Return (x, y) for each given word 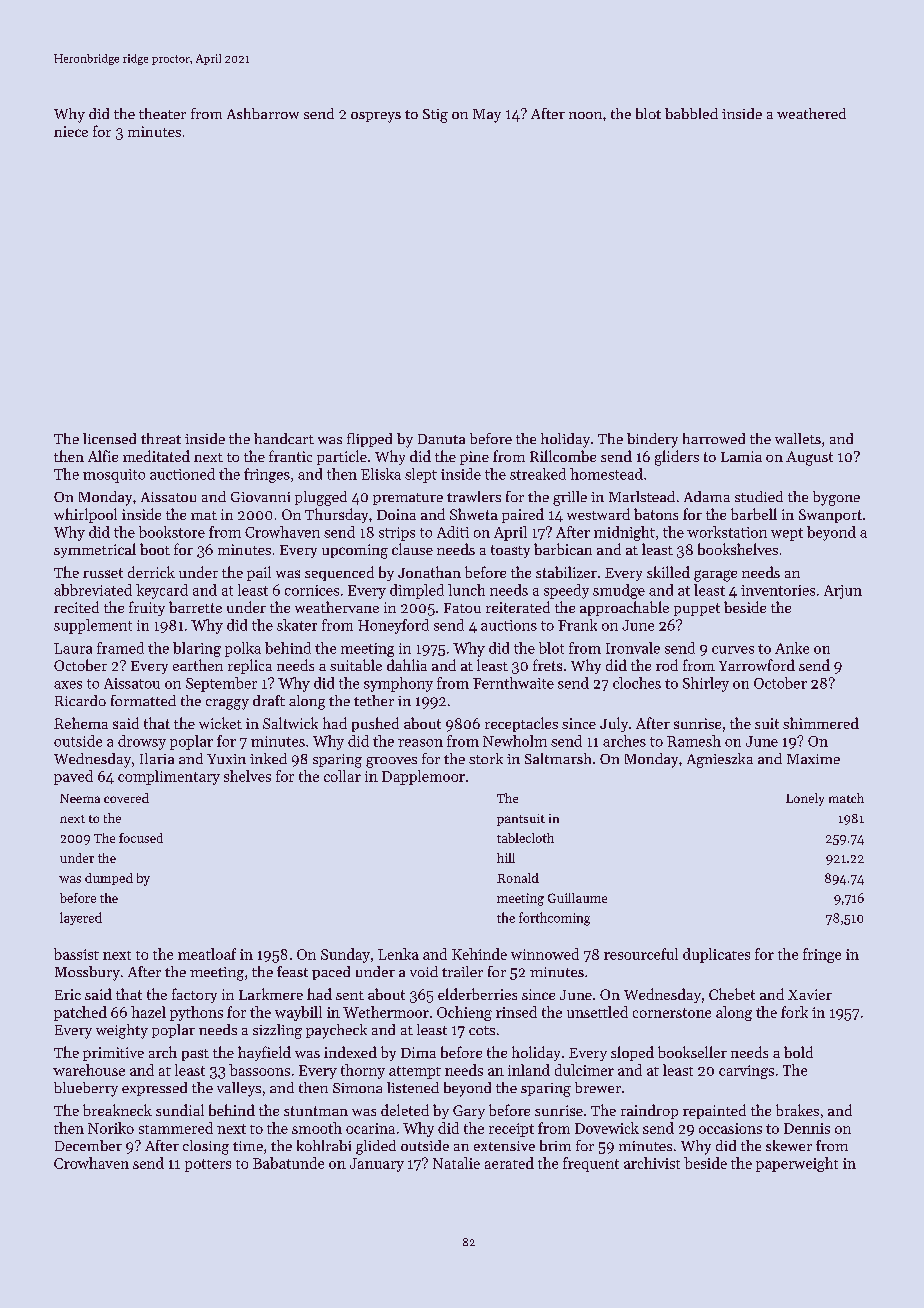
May (487, 116)
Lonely (805, 799)
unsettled (597, 1012)
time (248, 1146)
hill (506, 858)
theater (162, 113)
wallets (798, 438)
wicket (220, 723)
